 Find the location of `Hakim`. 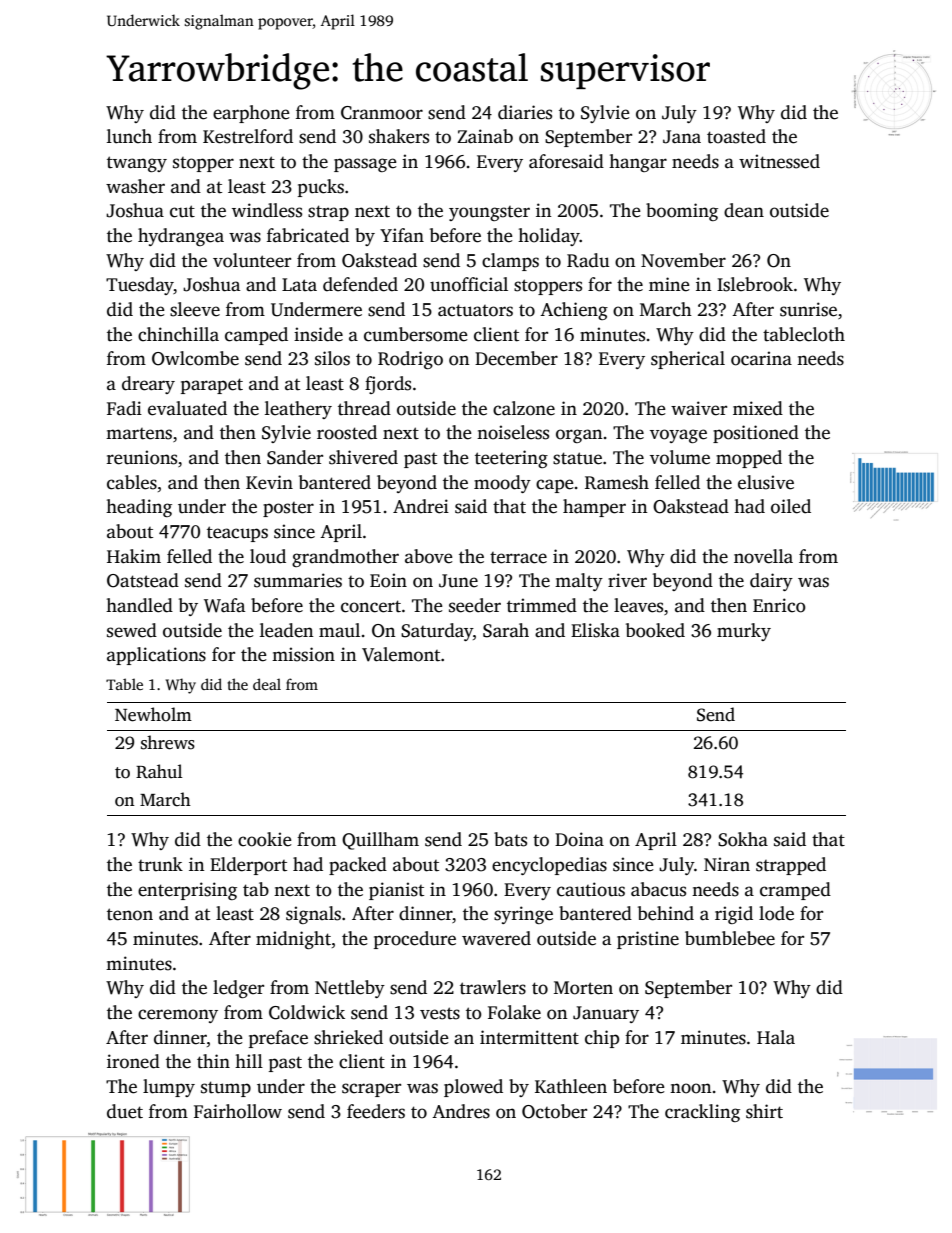

Hakim is located at coordinates (134, 556).
